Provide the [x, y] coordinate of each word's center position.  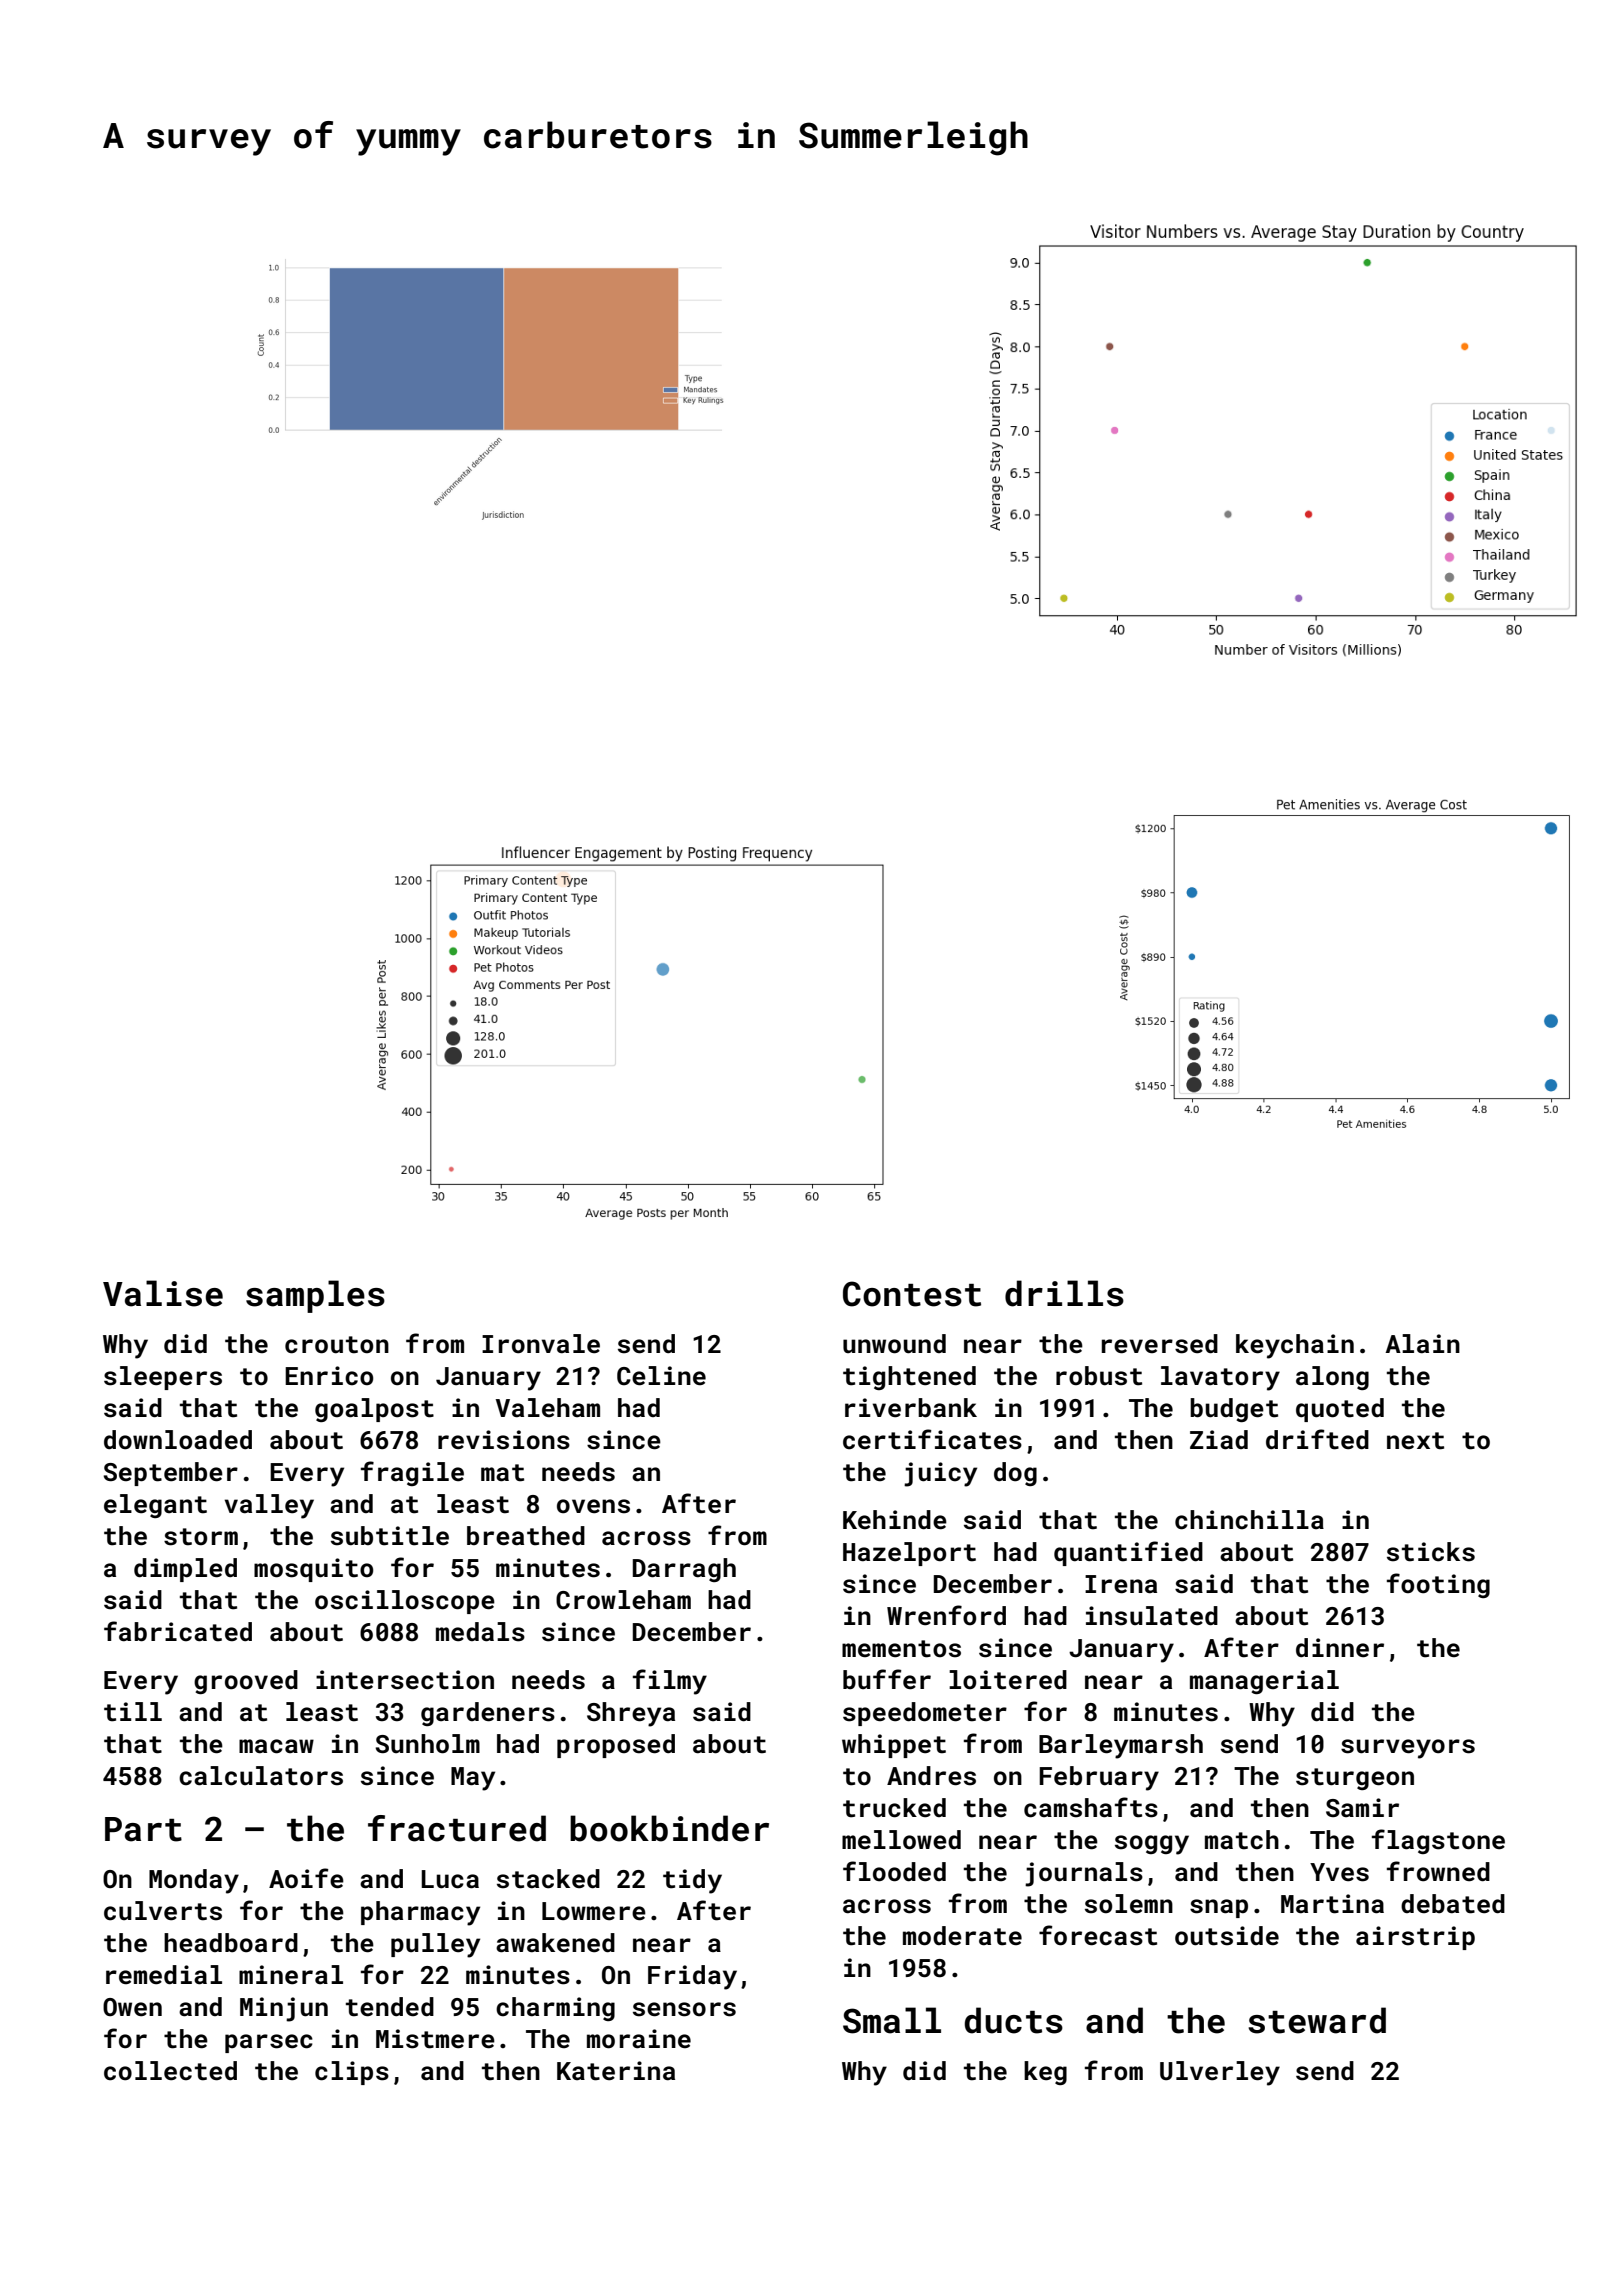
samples [315, 1296]
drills [1064, 1293]
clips [352, 2073]
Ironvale [541, 1344]
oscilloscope [405, 1602]
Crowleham [623, 1600]
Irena [1121, 1584]
